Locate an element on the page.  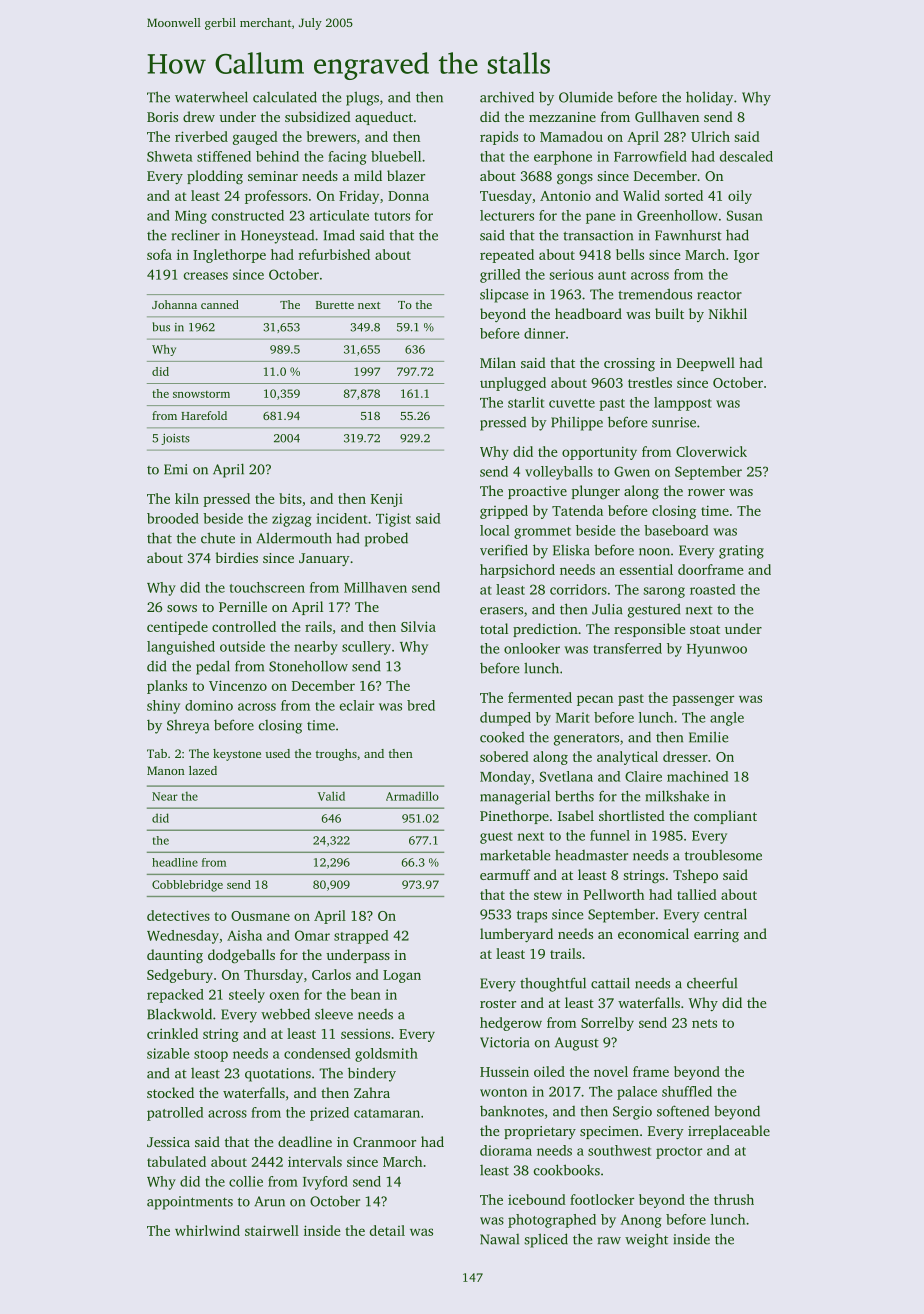
Ousmane is located at coordinates (260, 916).
